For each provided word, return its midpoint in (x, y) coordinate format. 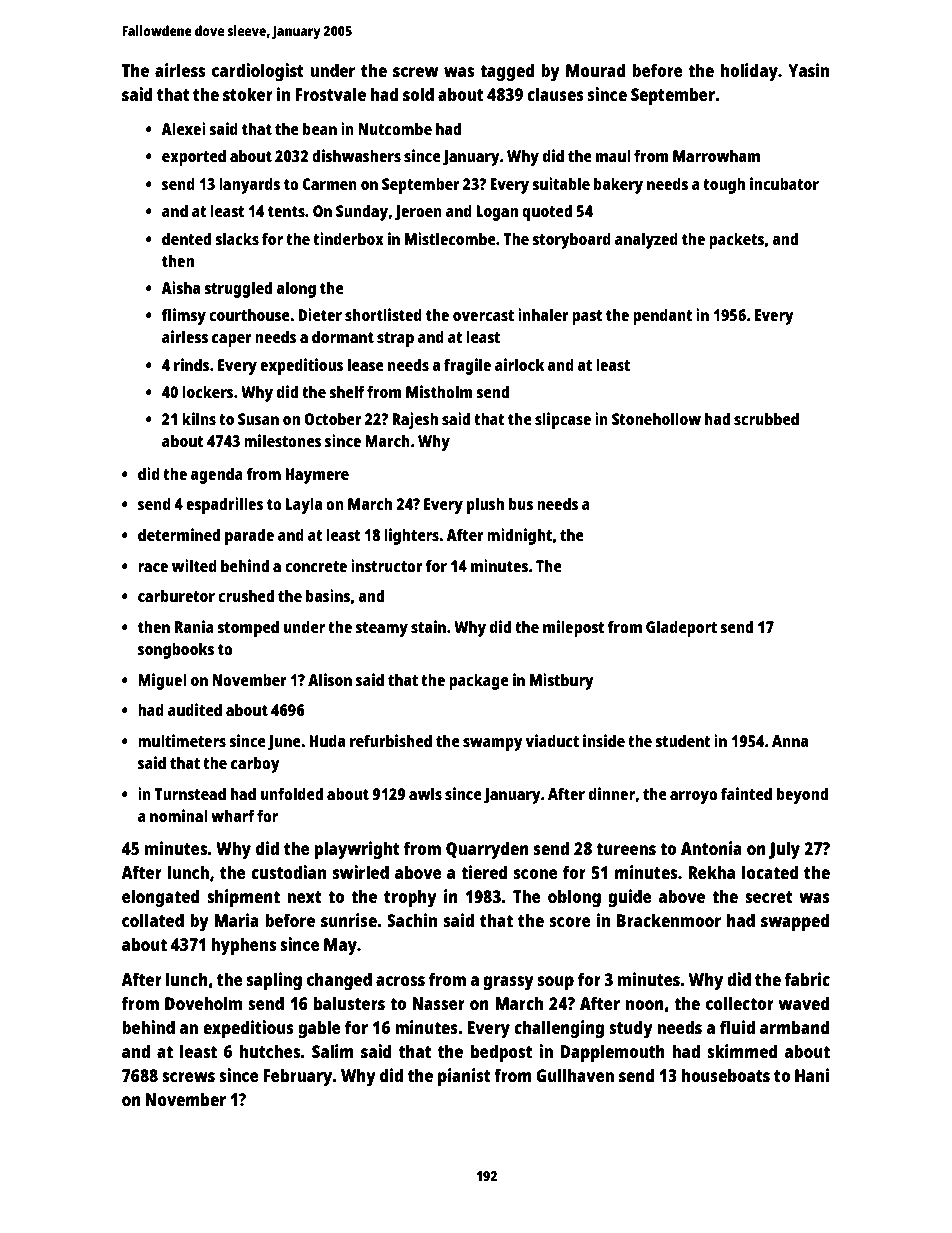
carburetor (176, 595)
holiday (749, 72)
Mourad (596, 70)
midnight (519, 536)
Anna (790, 741)
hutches (270, 1051)
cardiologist (258, 72)
